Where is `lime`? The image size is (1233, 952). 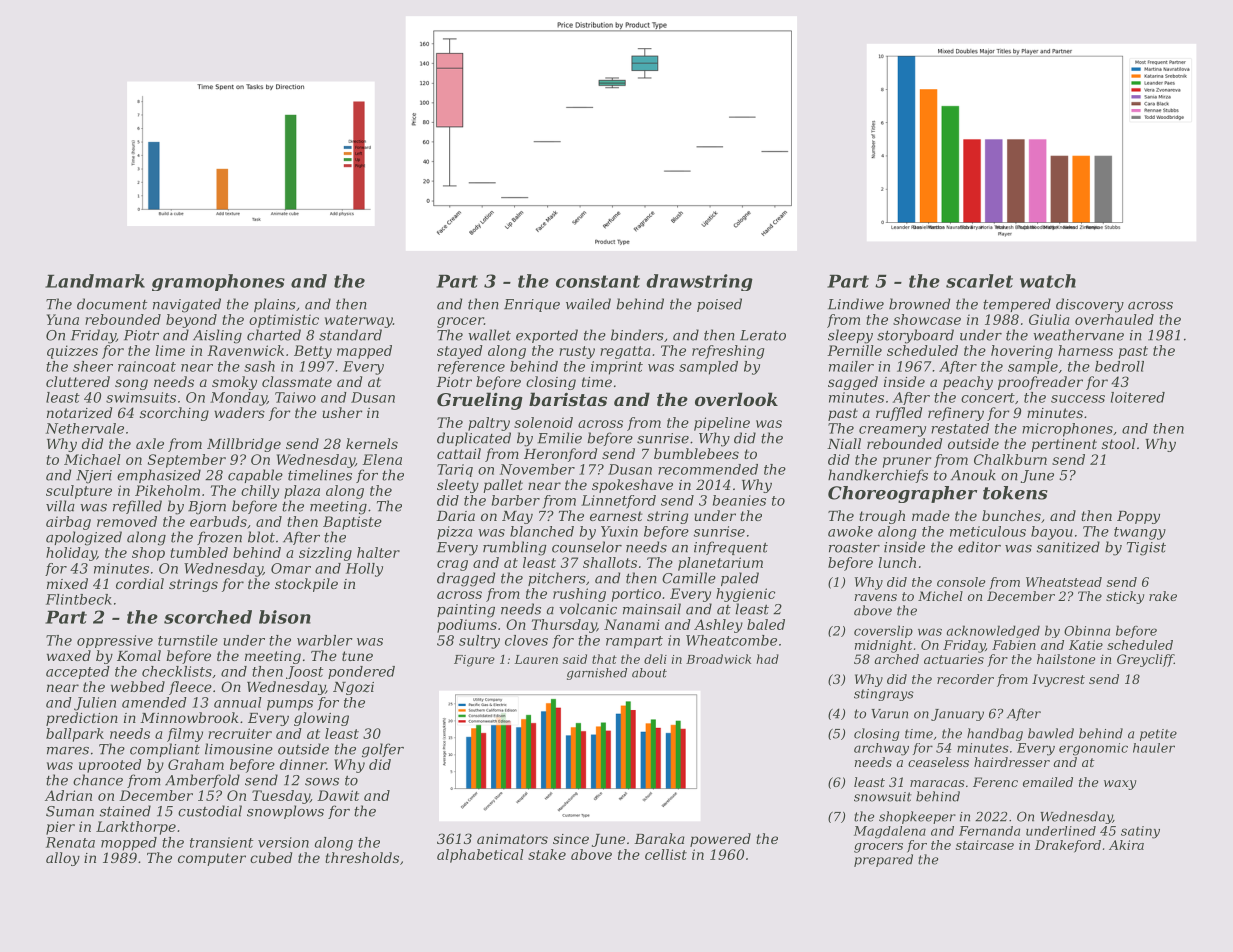 lime is located at coordinates (170, 350).
